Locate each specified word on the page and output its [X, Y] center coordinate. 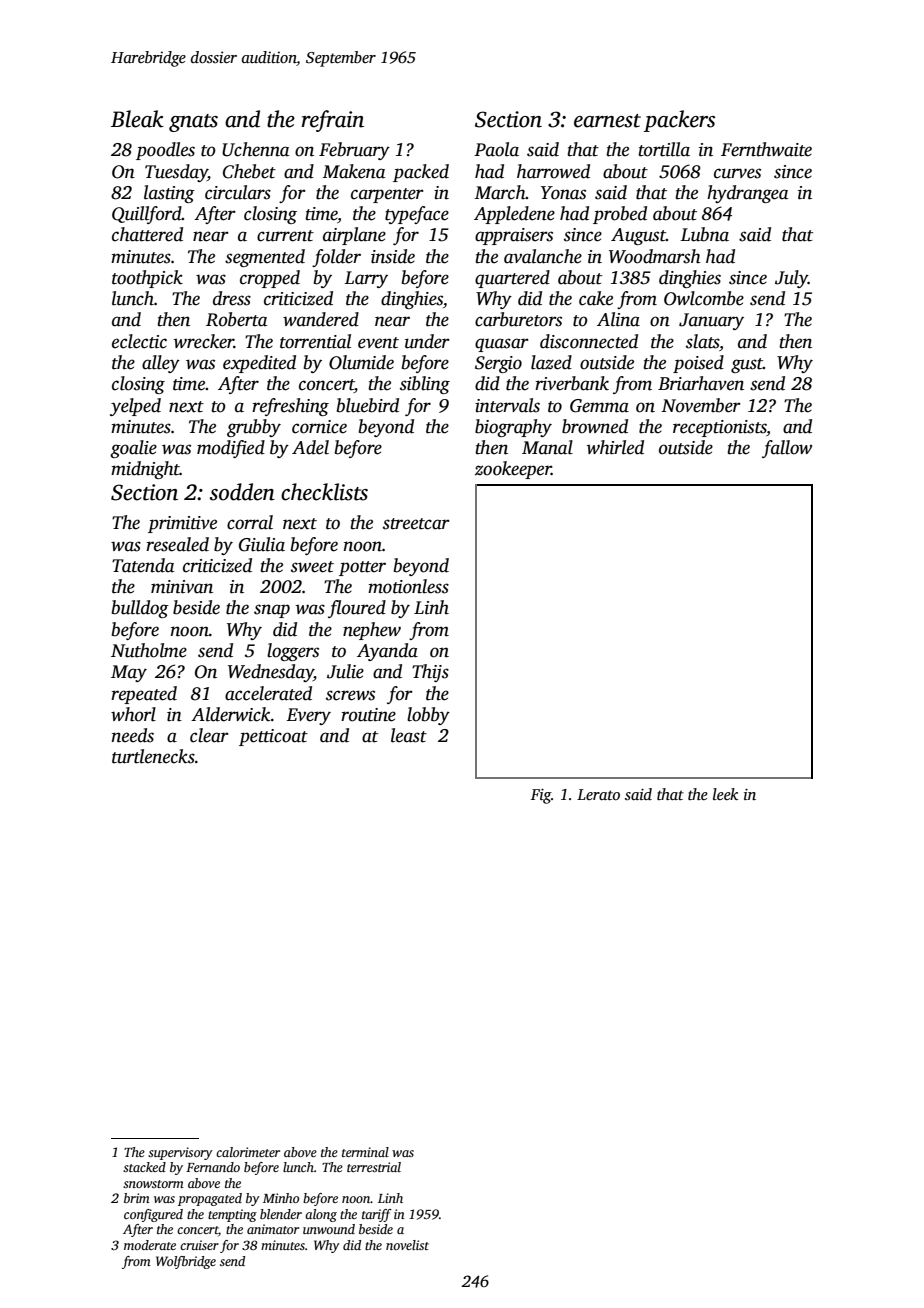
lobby [428, 716]
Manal [547, 447]
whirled [615, 447]
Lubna [704, 234]
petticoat [273, 737]
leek [725, 794]
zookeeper [513, 470]
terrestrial [374, 1167]
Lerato [598, 794]
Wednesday [271, 673]
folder [336, 258]
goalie [133, 449]
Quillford [147, 215]
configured [153, 1215]
